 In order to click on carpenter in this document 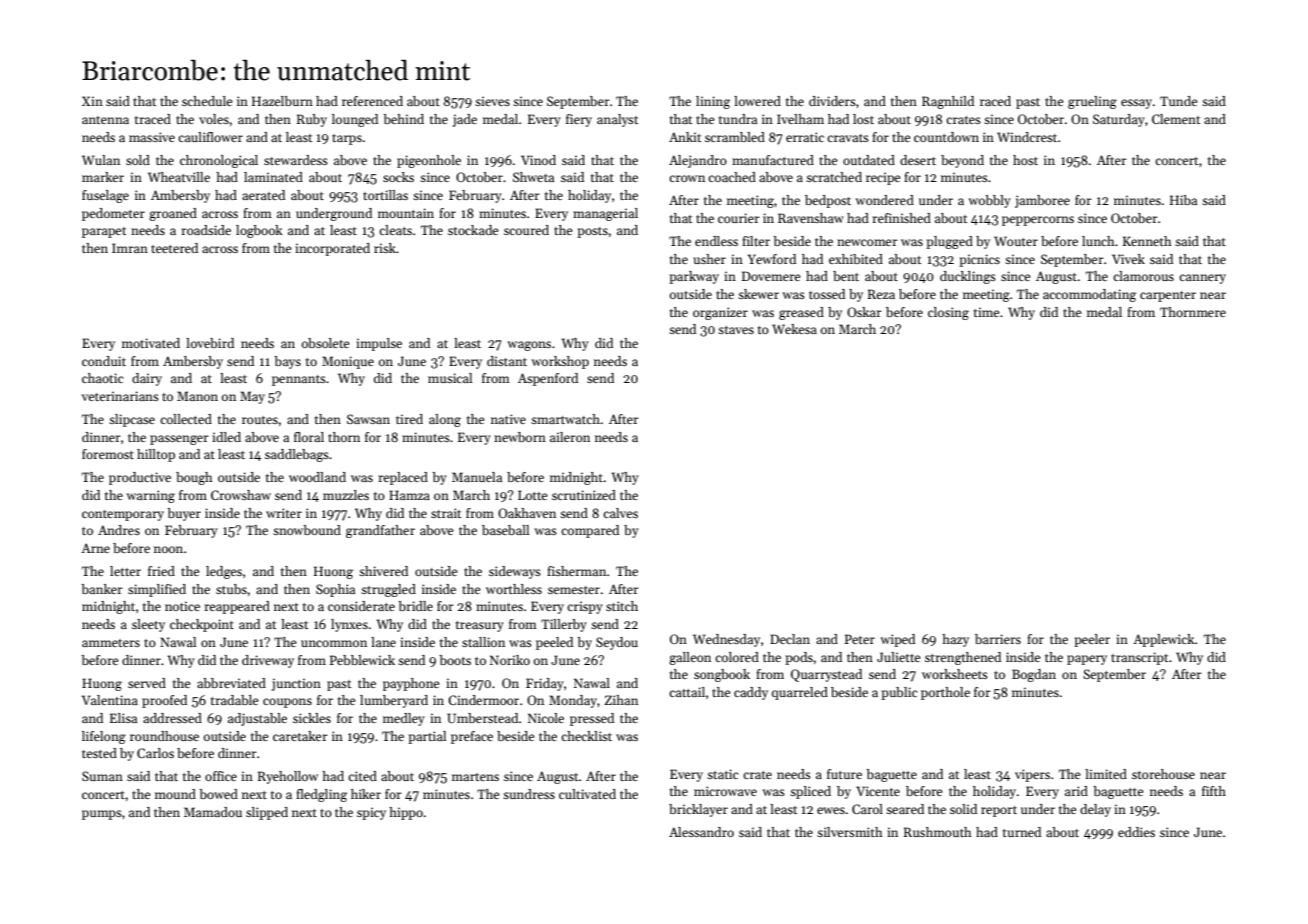, I will do `click(1168, 296)`.
